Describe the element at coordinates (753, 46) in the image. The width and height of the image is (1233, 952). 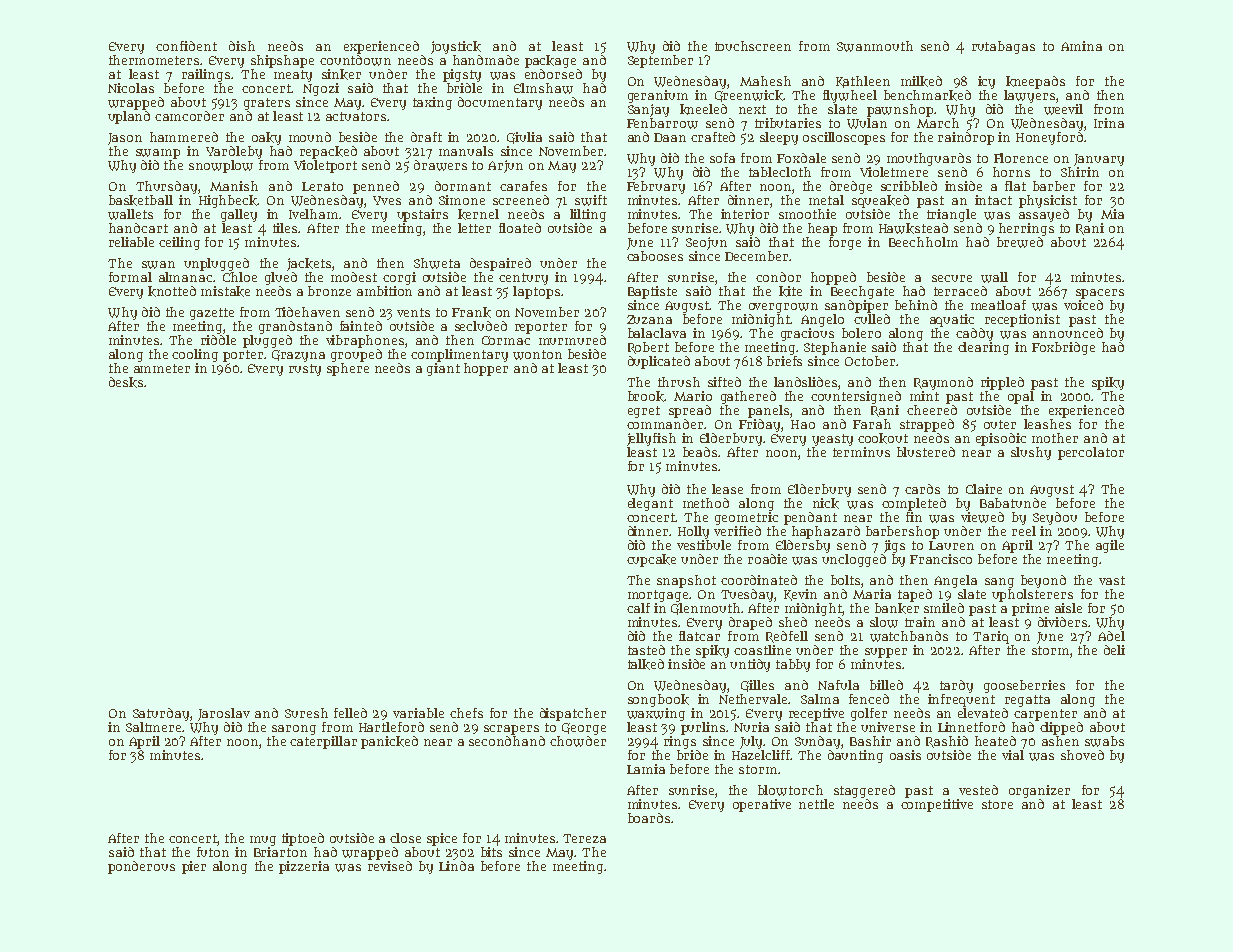
I see `touchscreen` at that location.
